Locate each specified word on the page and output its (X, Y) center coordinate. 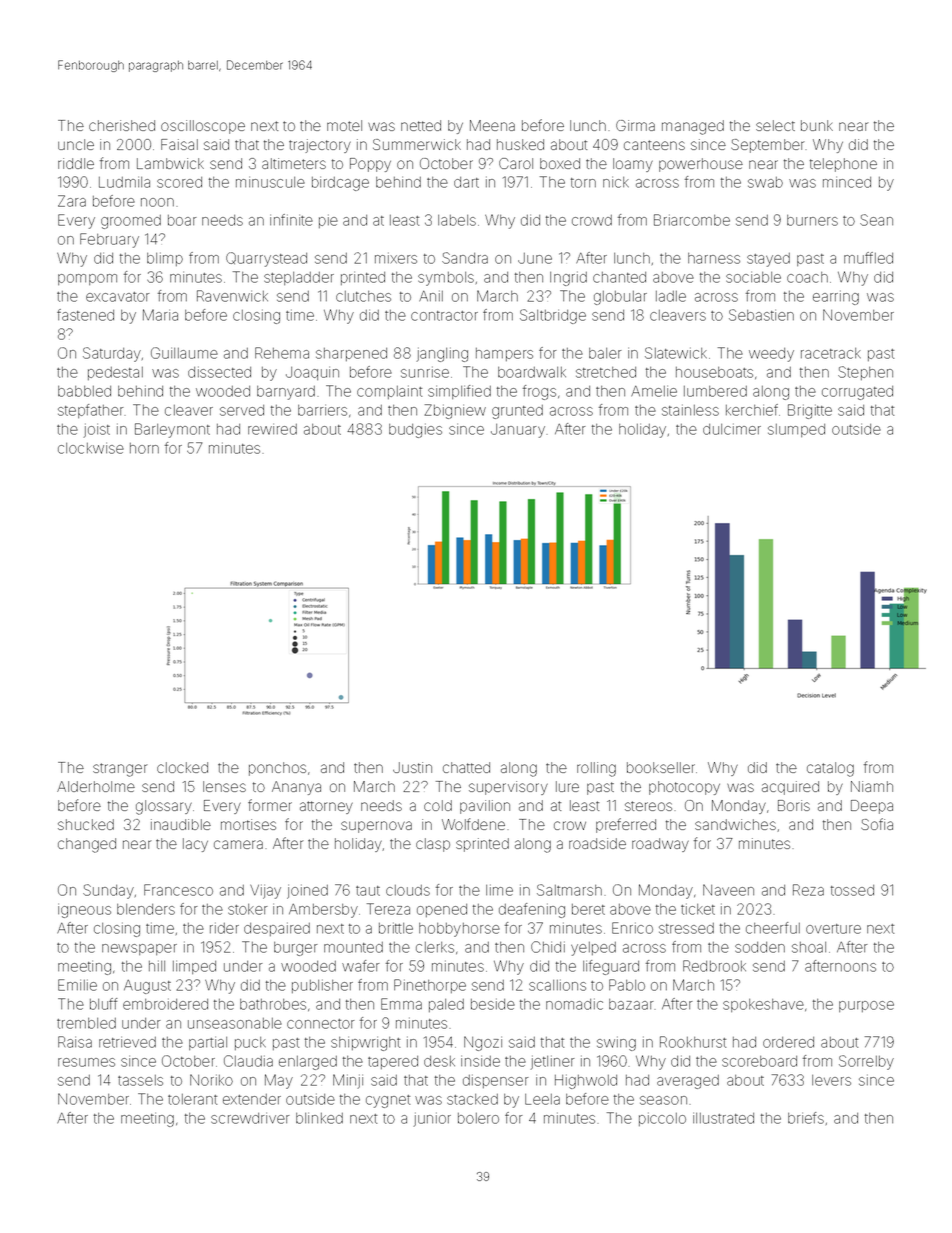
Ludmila (124, 182)
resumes (86, 1062)
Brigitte (810, 411)
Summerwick (417, 144)
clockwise (91, 448)
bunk (817, 125)
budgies (415, 430)
